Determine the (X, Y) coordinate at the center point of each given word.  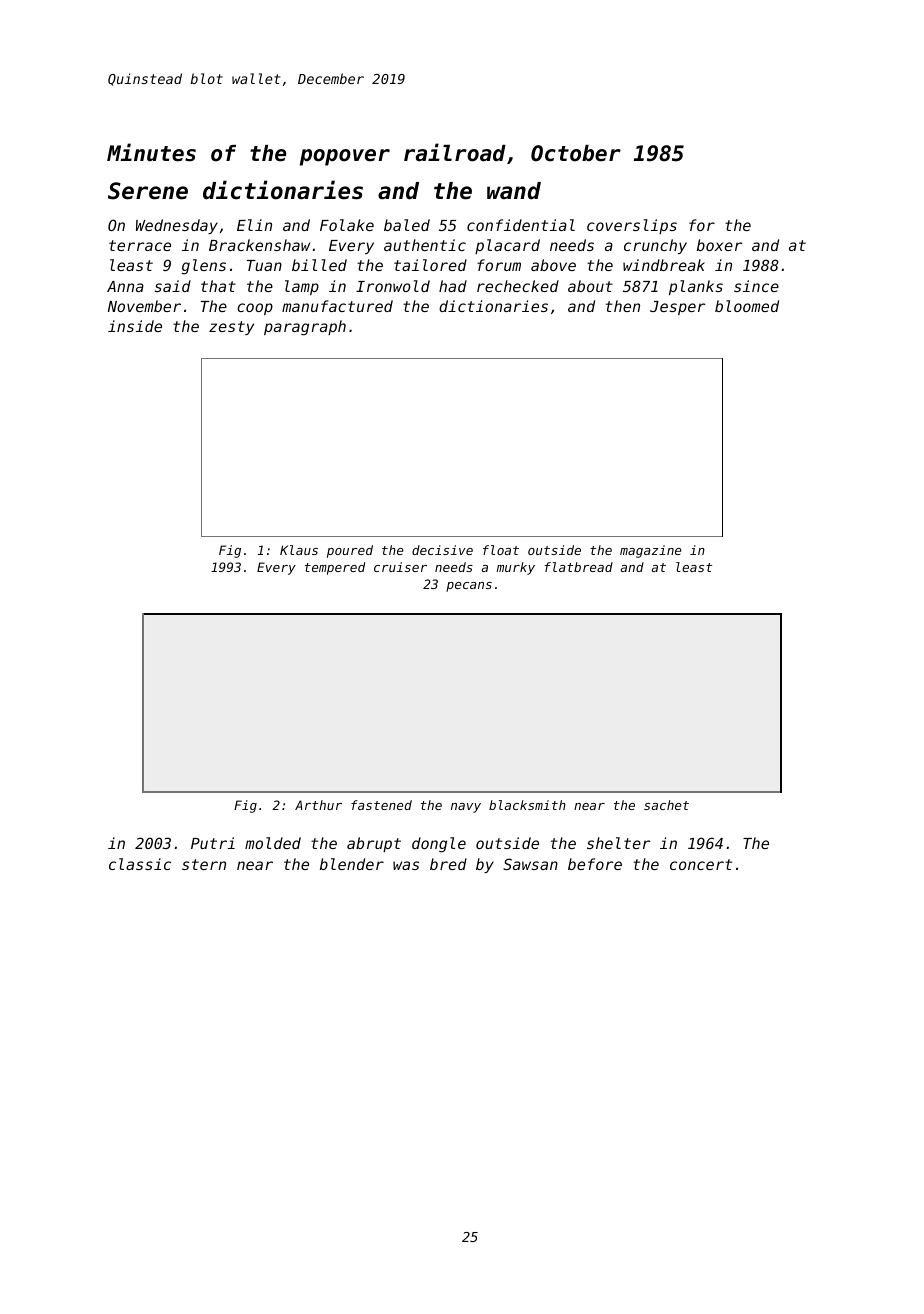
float (501, 550)
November (144, 306)
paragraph (305, 328)
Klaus (299, 550)
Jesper (677, 308)
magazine (651, 551)
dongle (439, 845)
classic (140, 864)
